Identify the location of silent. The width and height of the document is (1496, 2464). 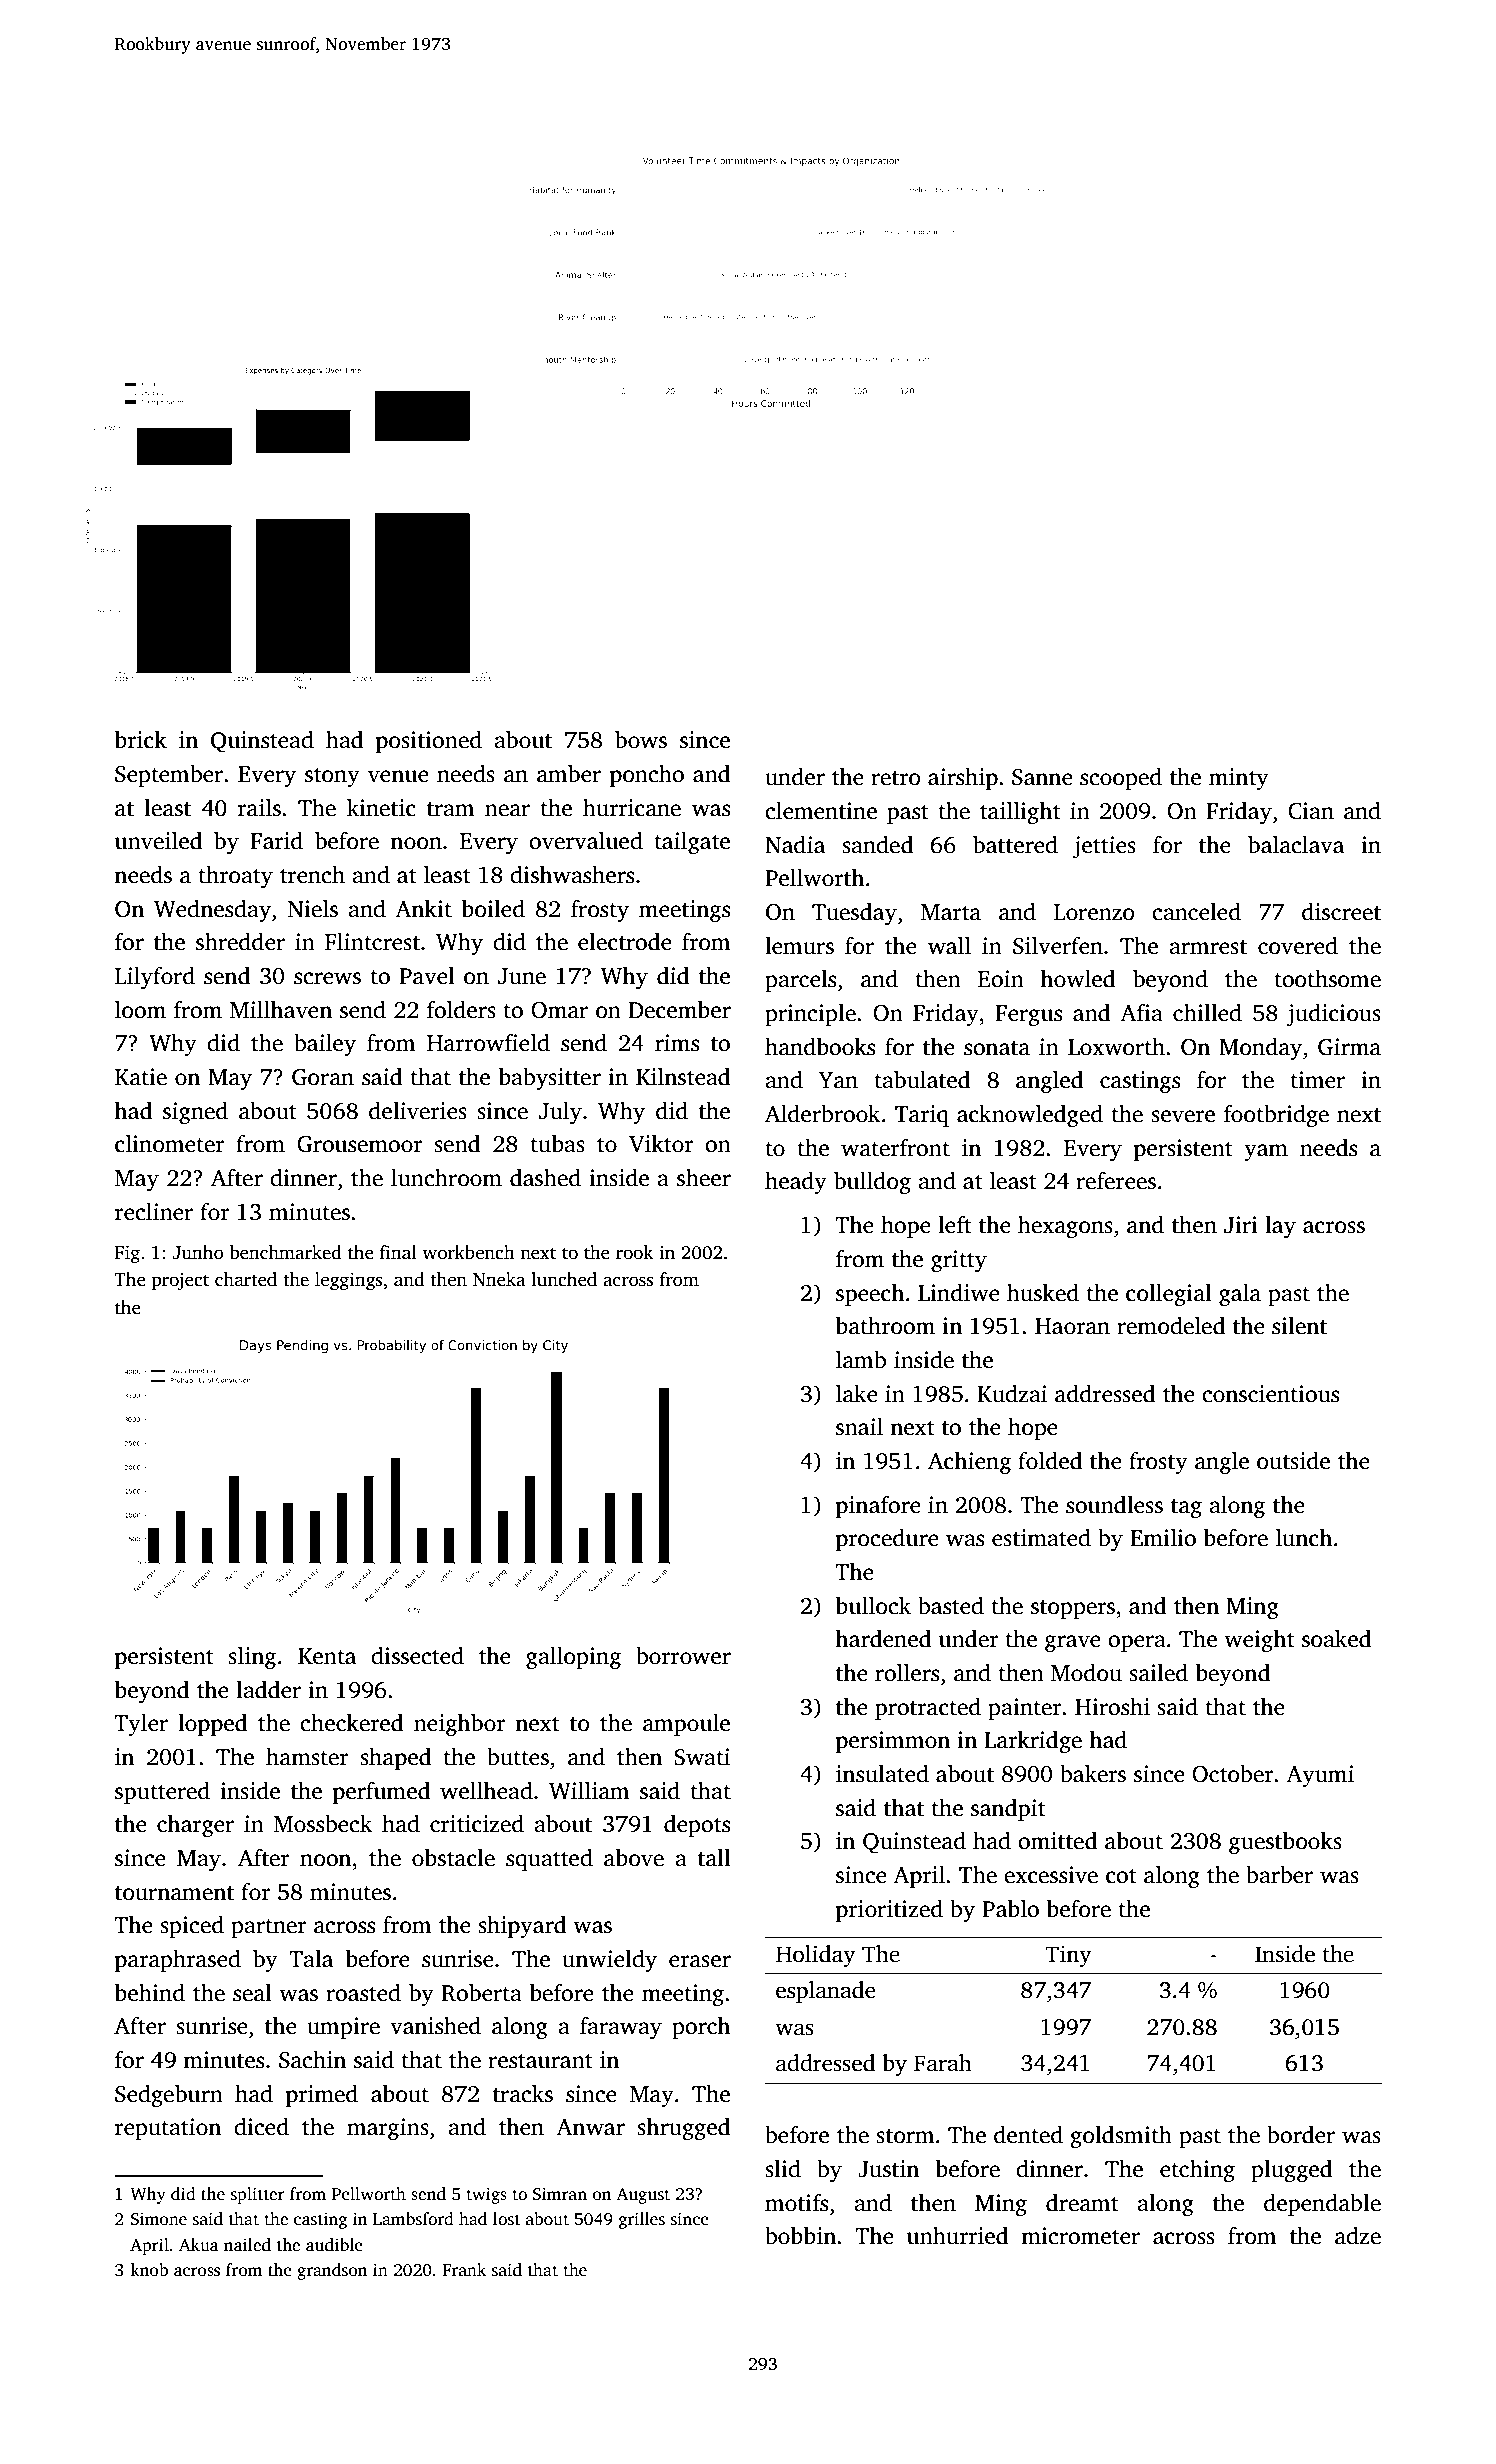
(1299, 1326).
